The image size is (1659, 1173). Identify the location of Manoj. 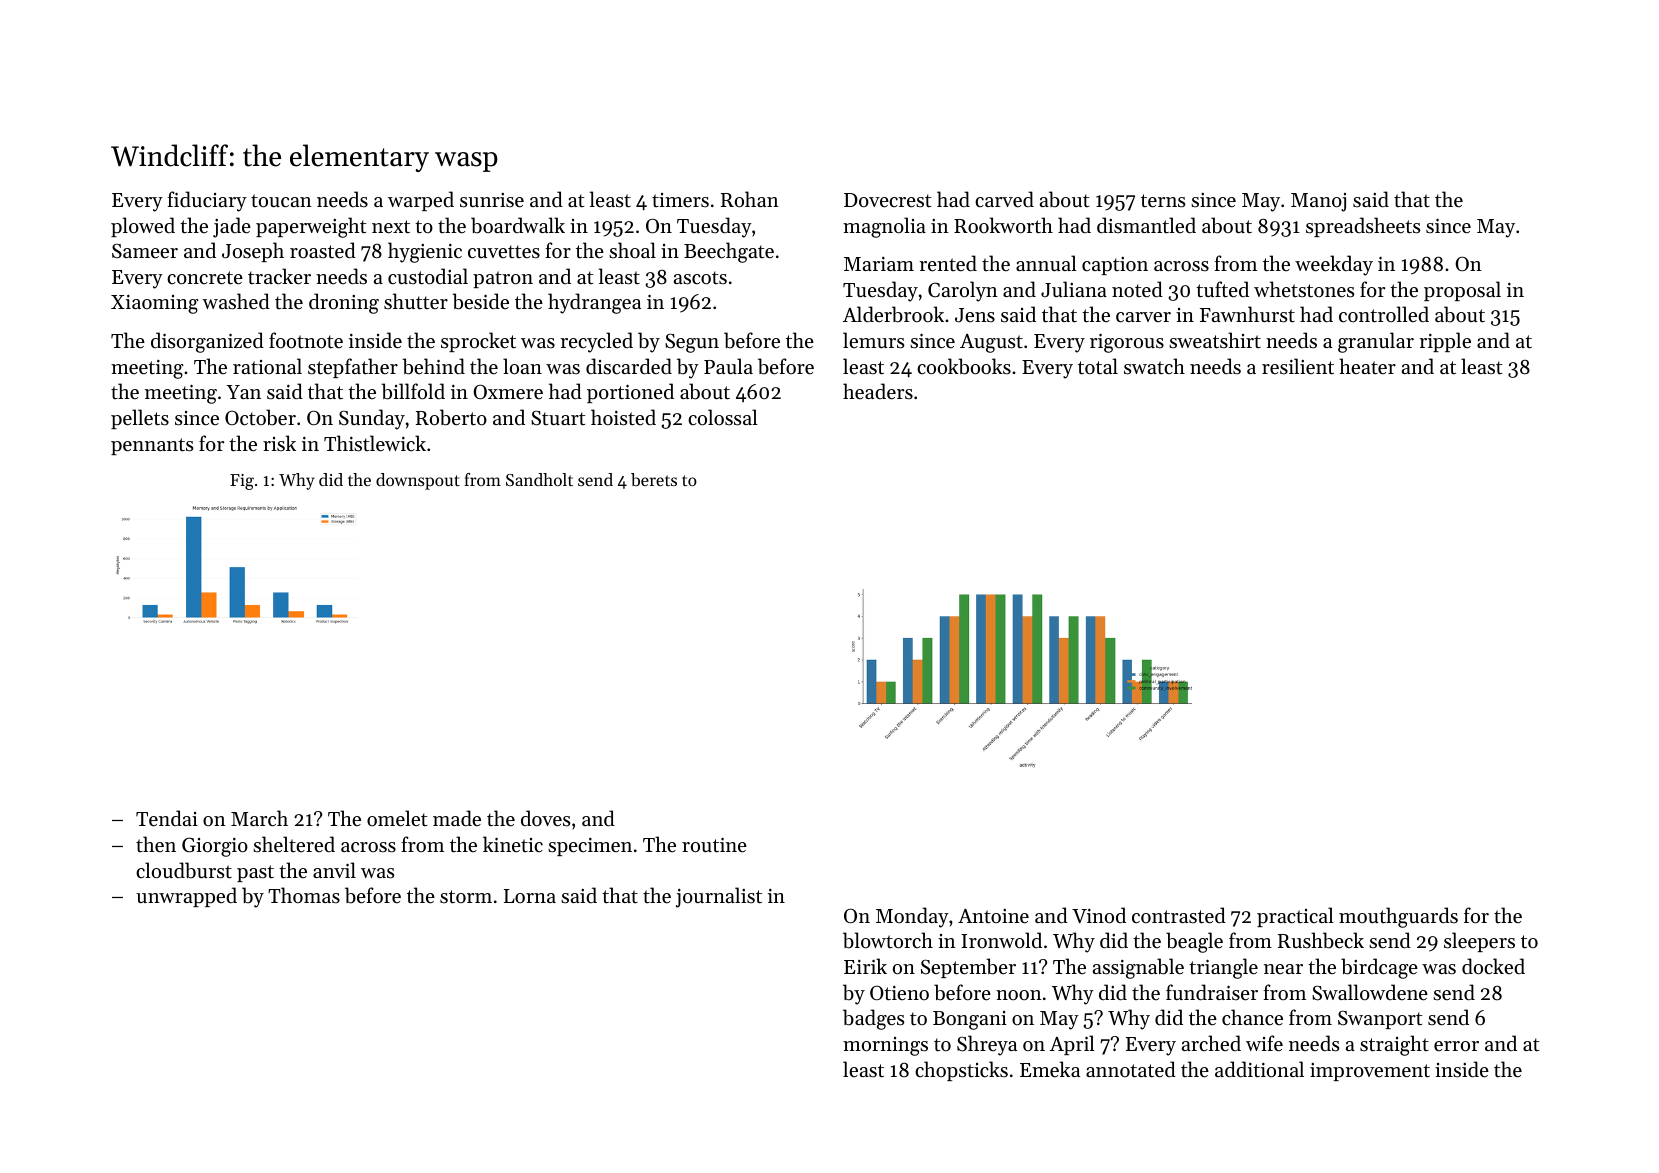
(1318, 202).
